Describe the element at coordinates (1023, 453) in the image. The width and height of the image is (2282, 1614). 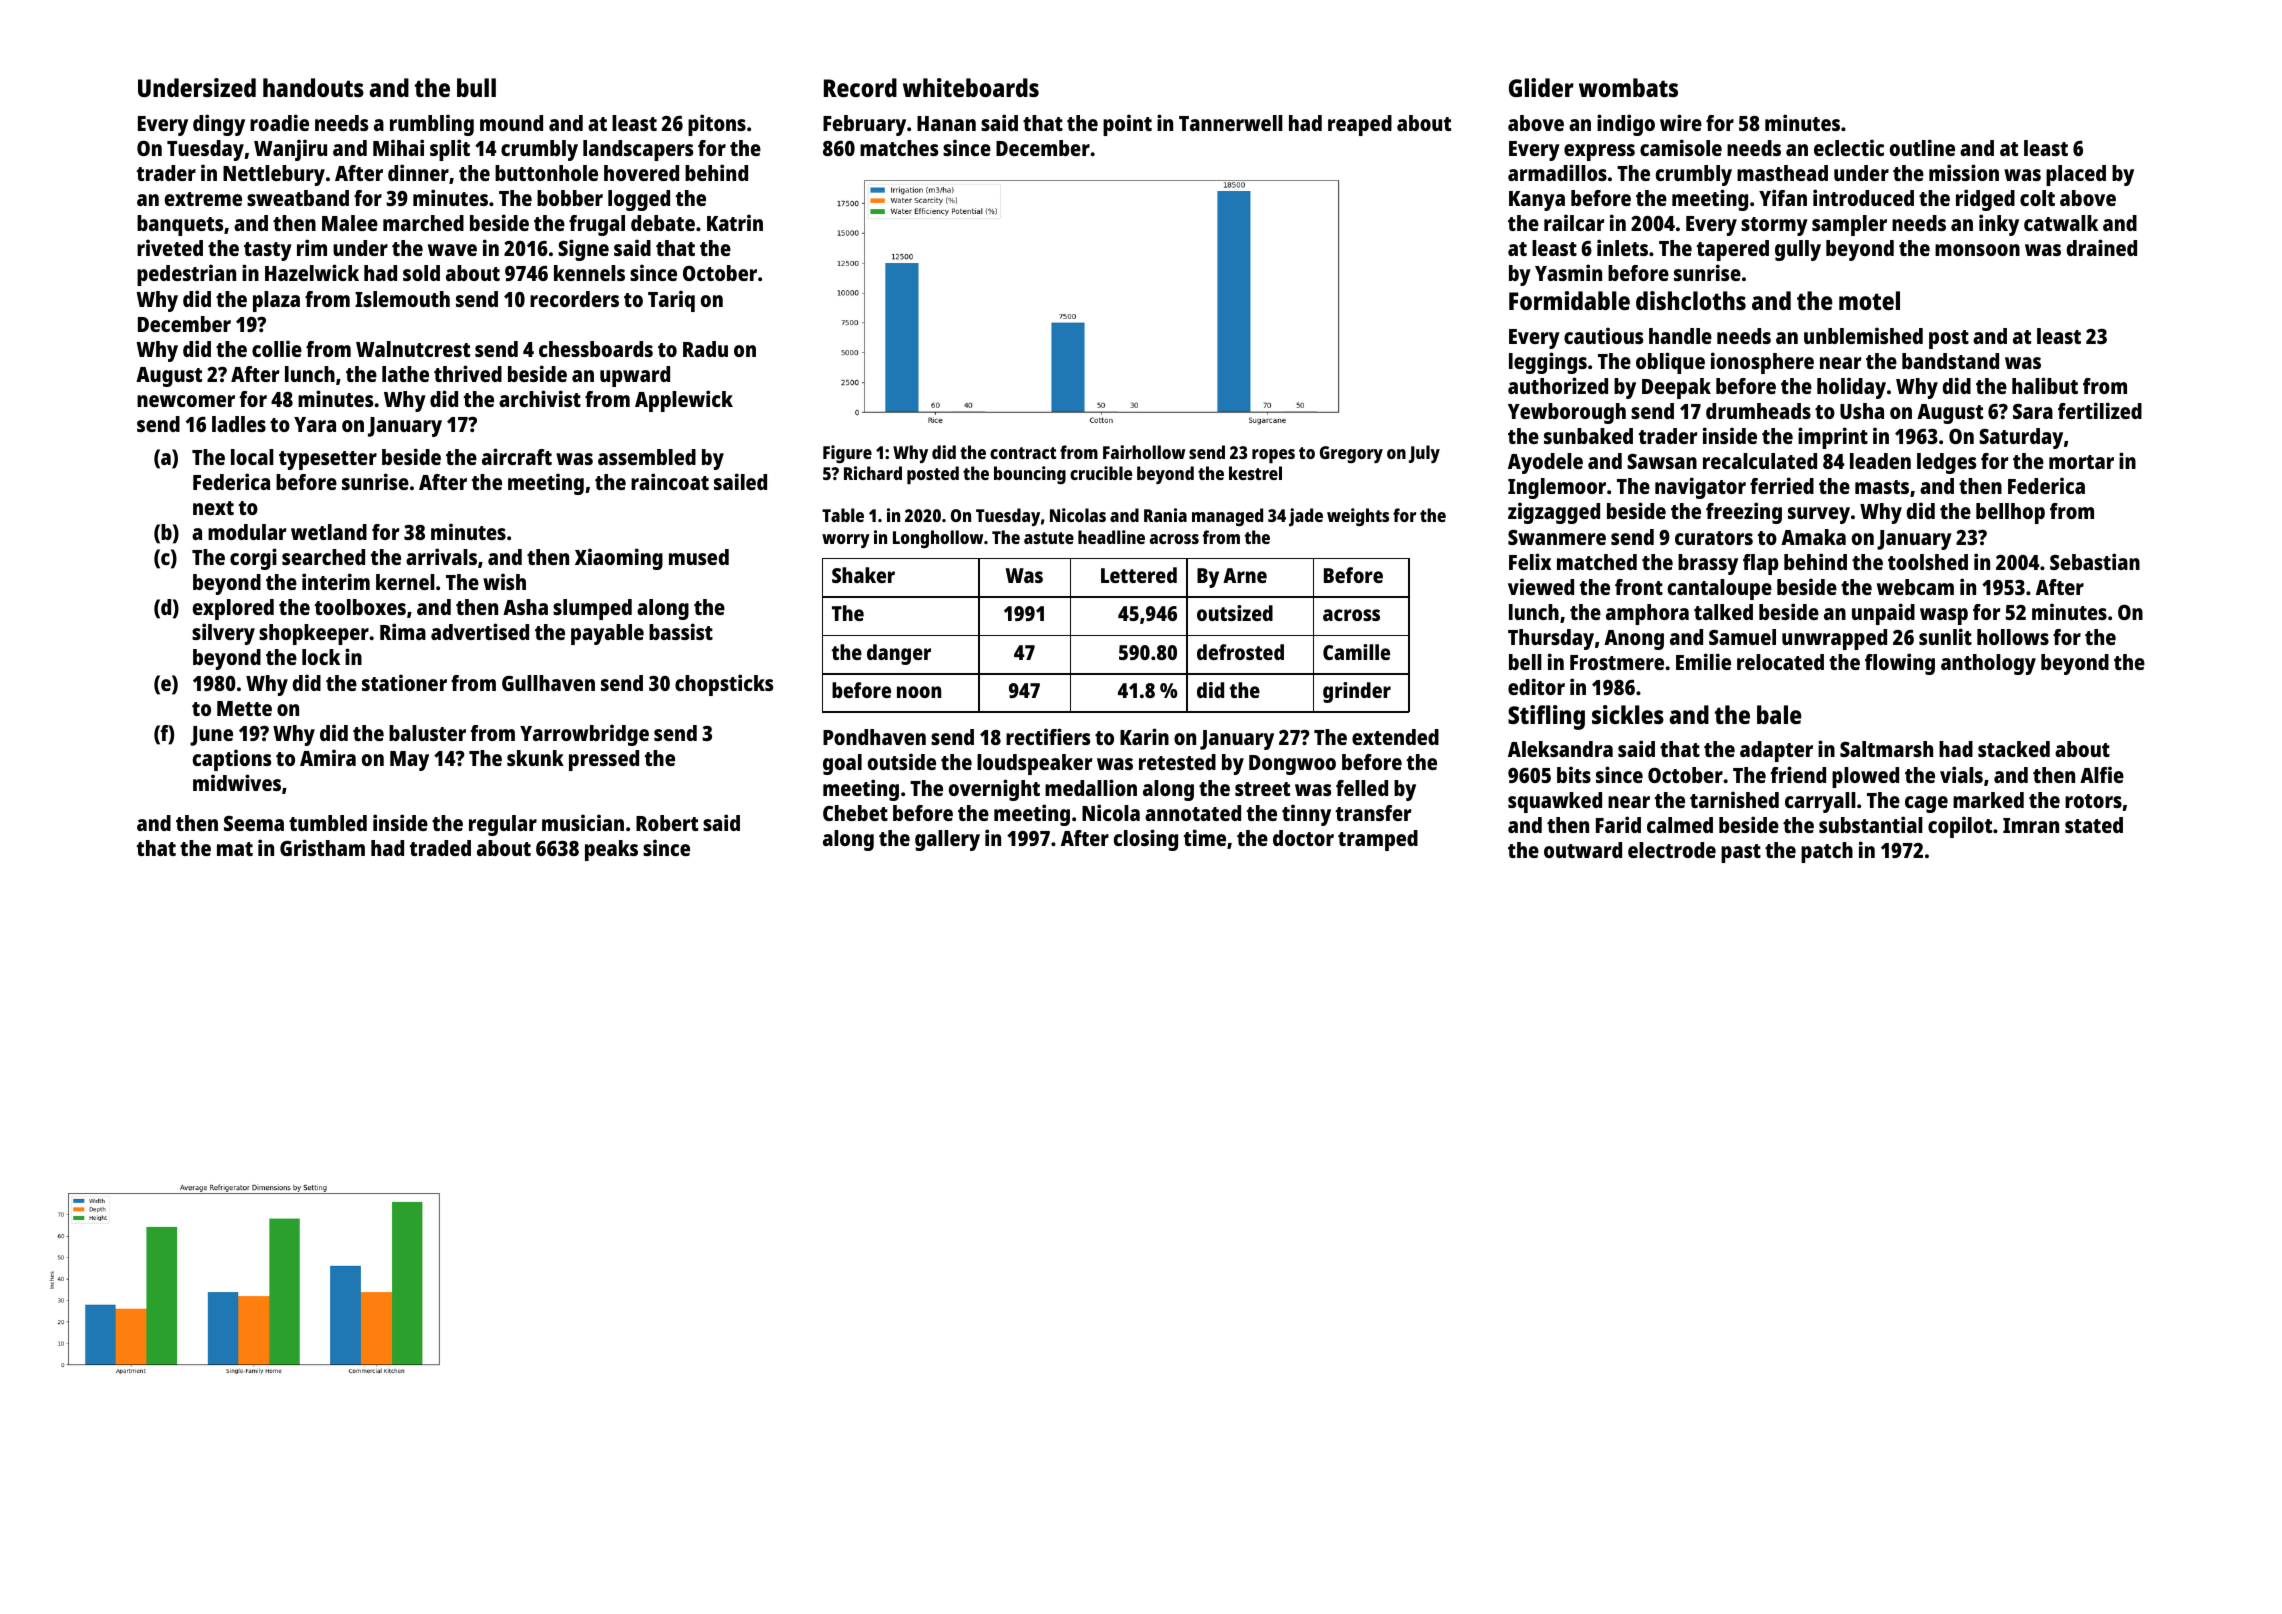
I see `contract` at that location.
